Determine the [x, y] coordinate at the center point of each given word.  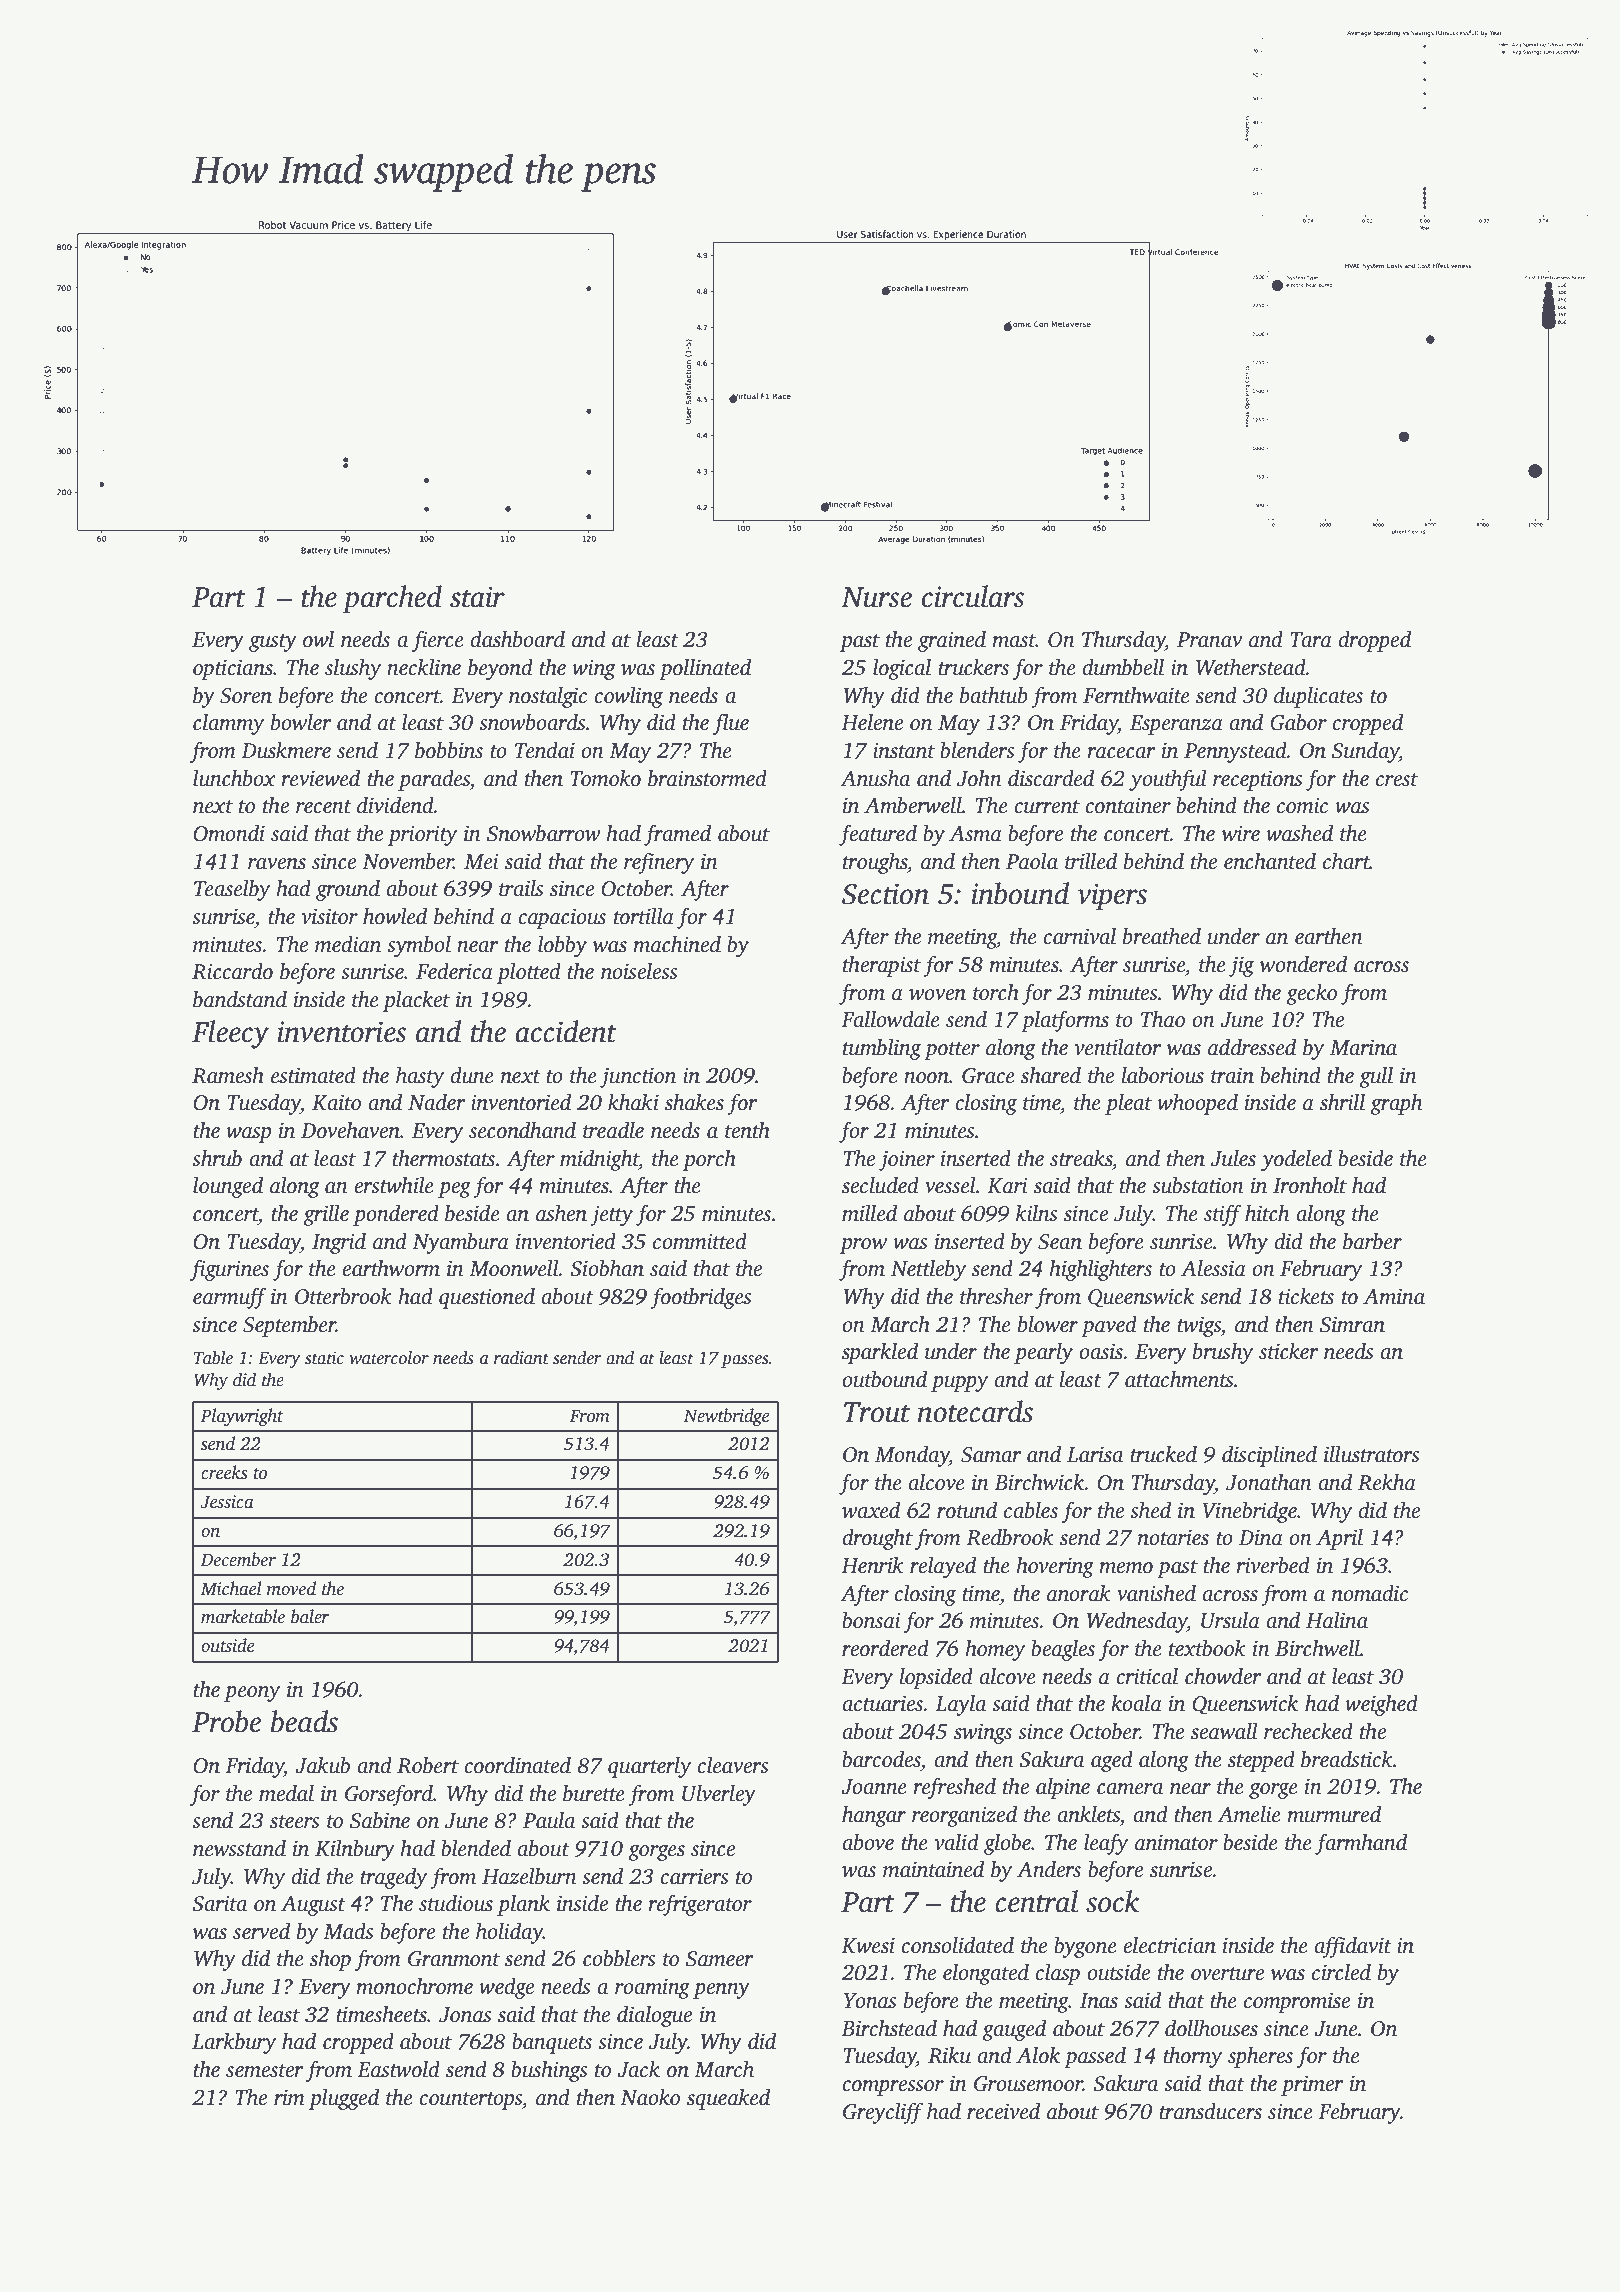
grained [952, 641]
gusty [273, 643]
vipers [1112, 897]
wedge [506, 1988]
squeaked [728, 2099]
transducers [1210, 2111]
